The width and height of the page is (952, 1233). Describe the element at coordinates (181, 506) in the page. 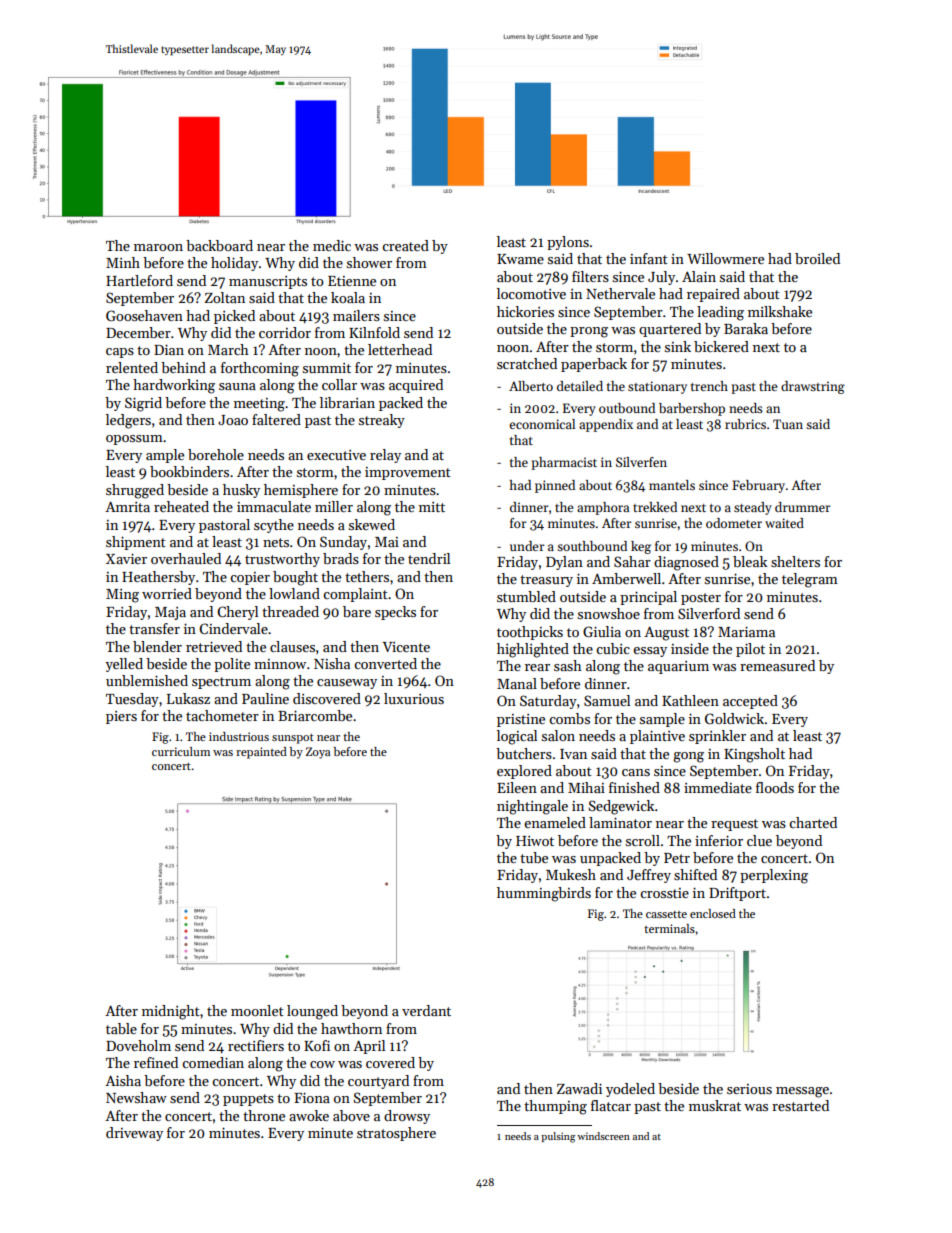

I see `reheated` at that location.
